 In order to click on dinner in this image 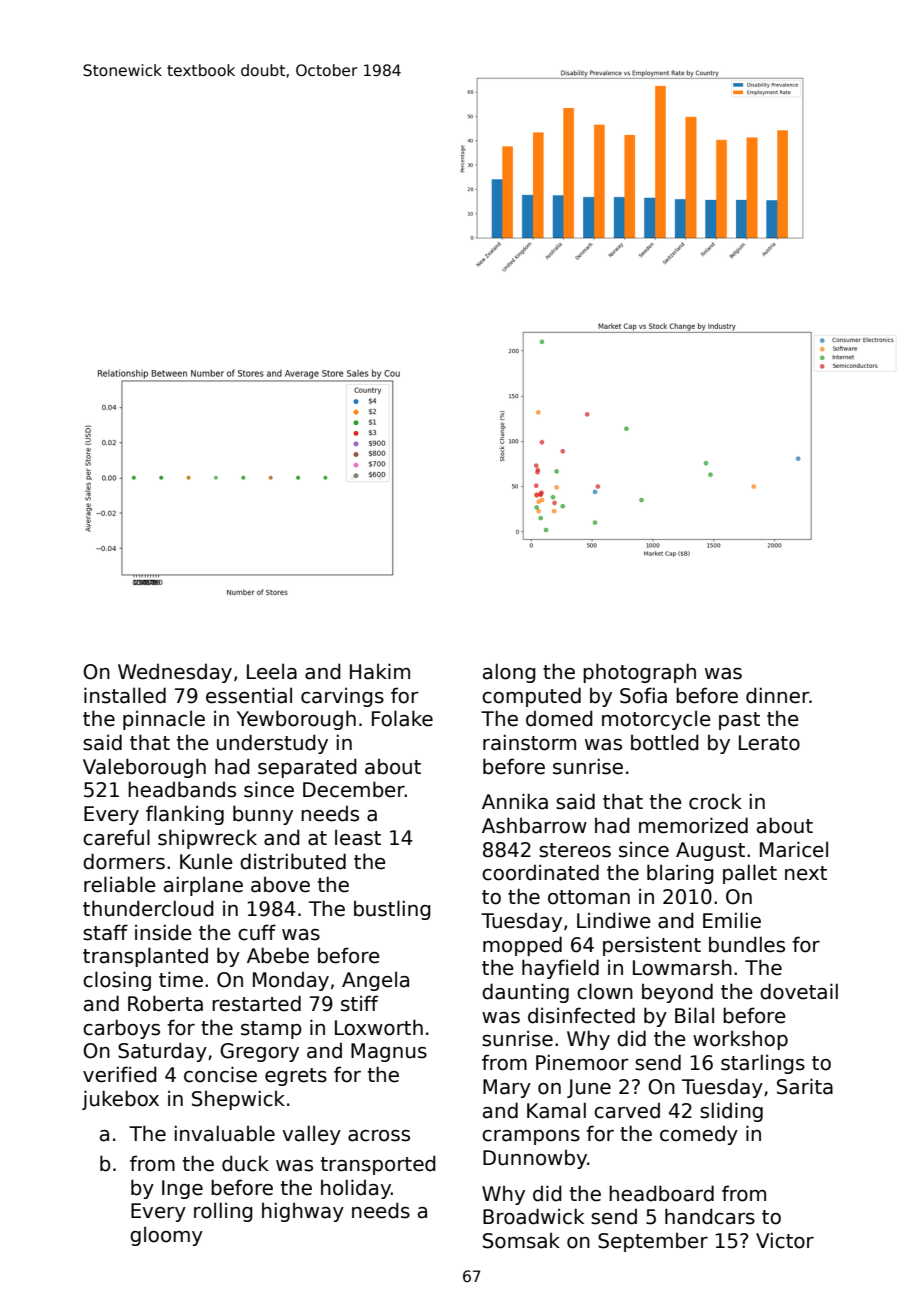, I will do `click(777, 695)`.
